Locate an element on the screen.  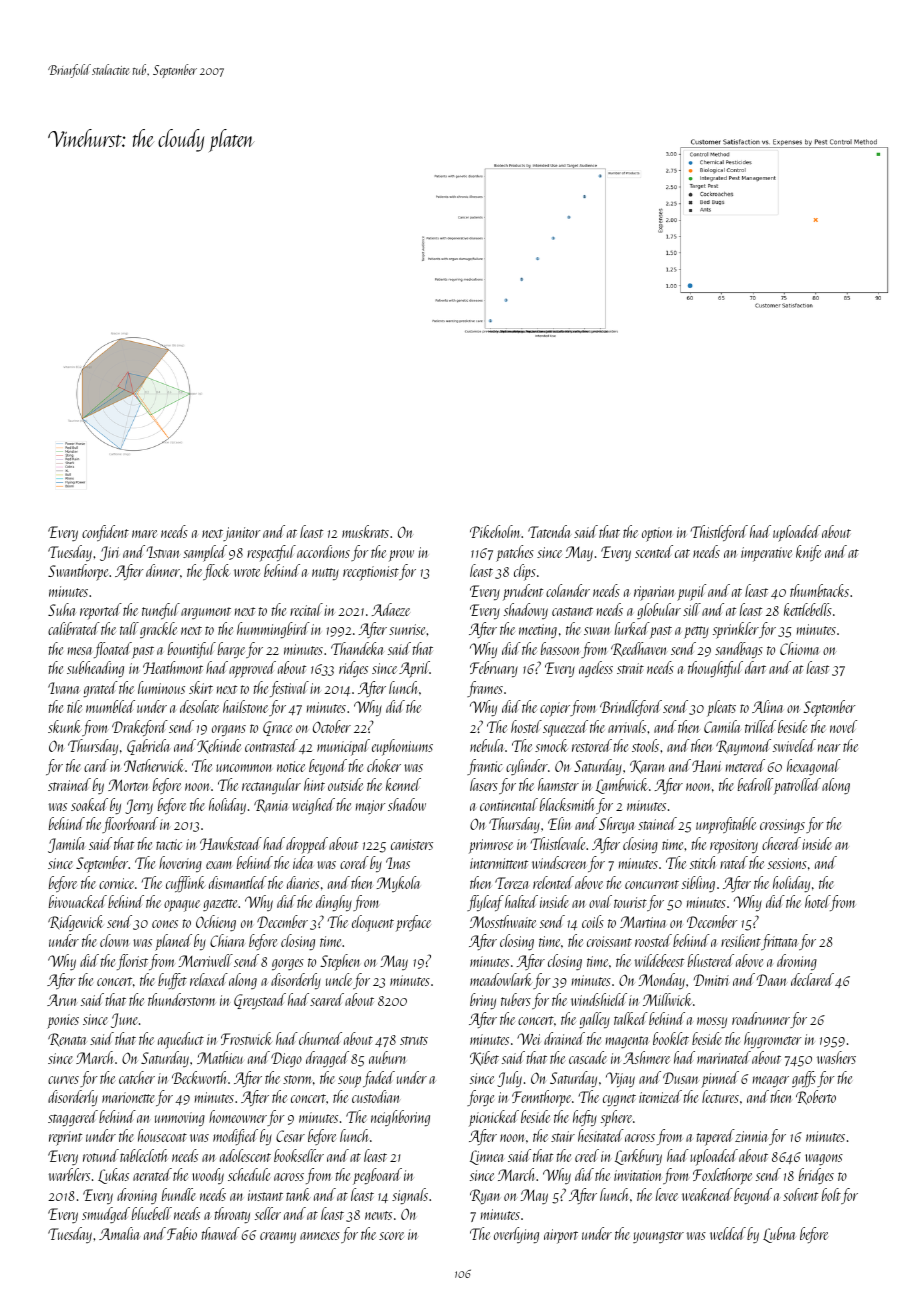
score is located at coordinates (391, 1236).
